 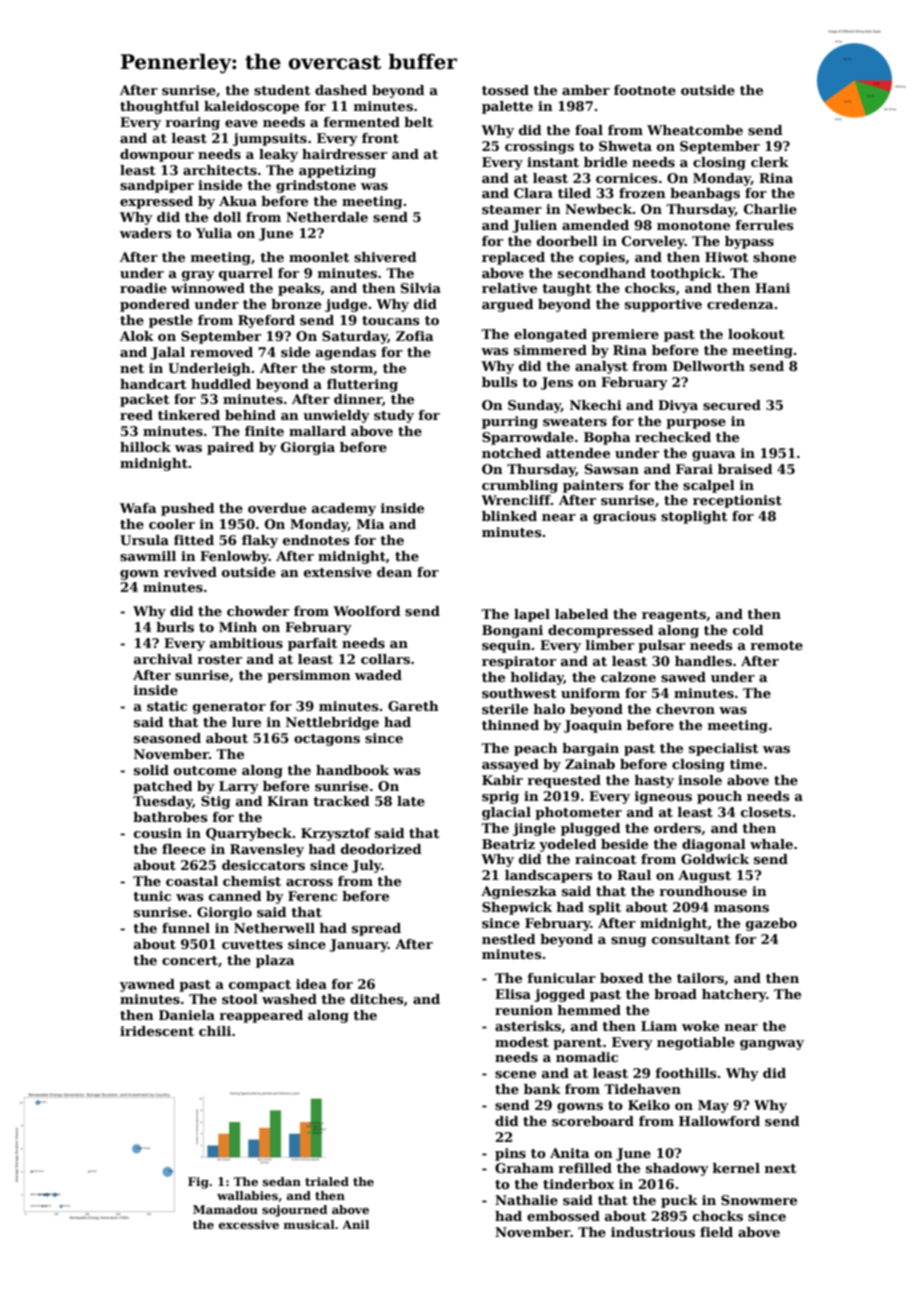 I want to click on Sawsan, so click(x=612, y=469).
